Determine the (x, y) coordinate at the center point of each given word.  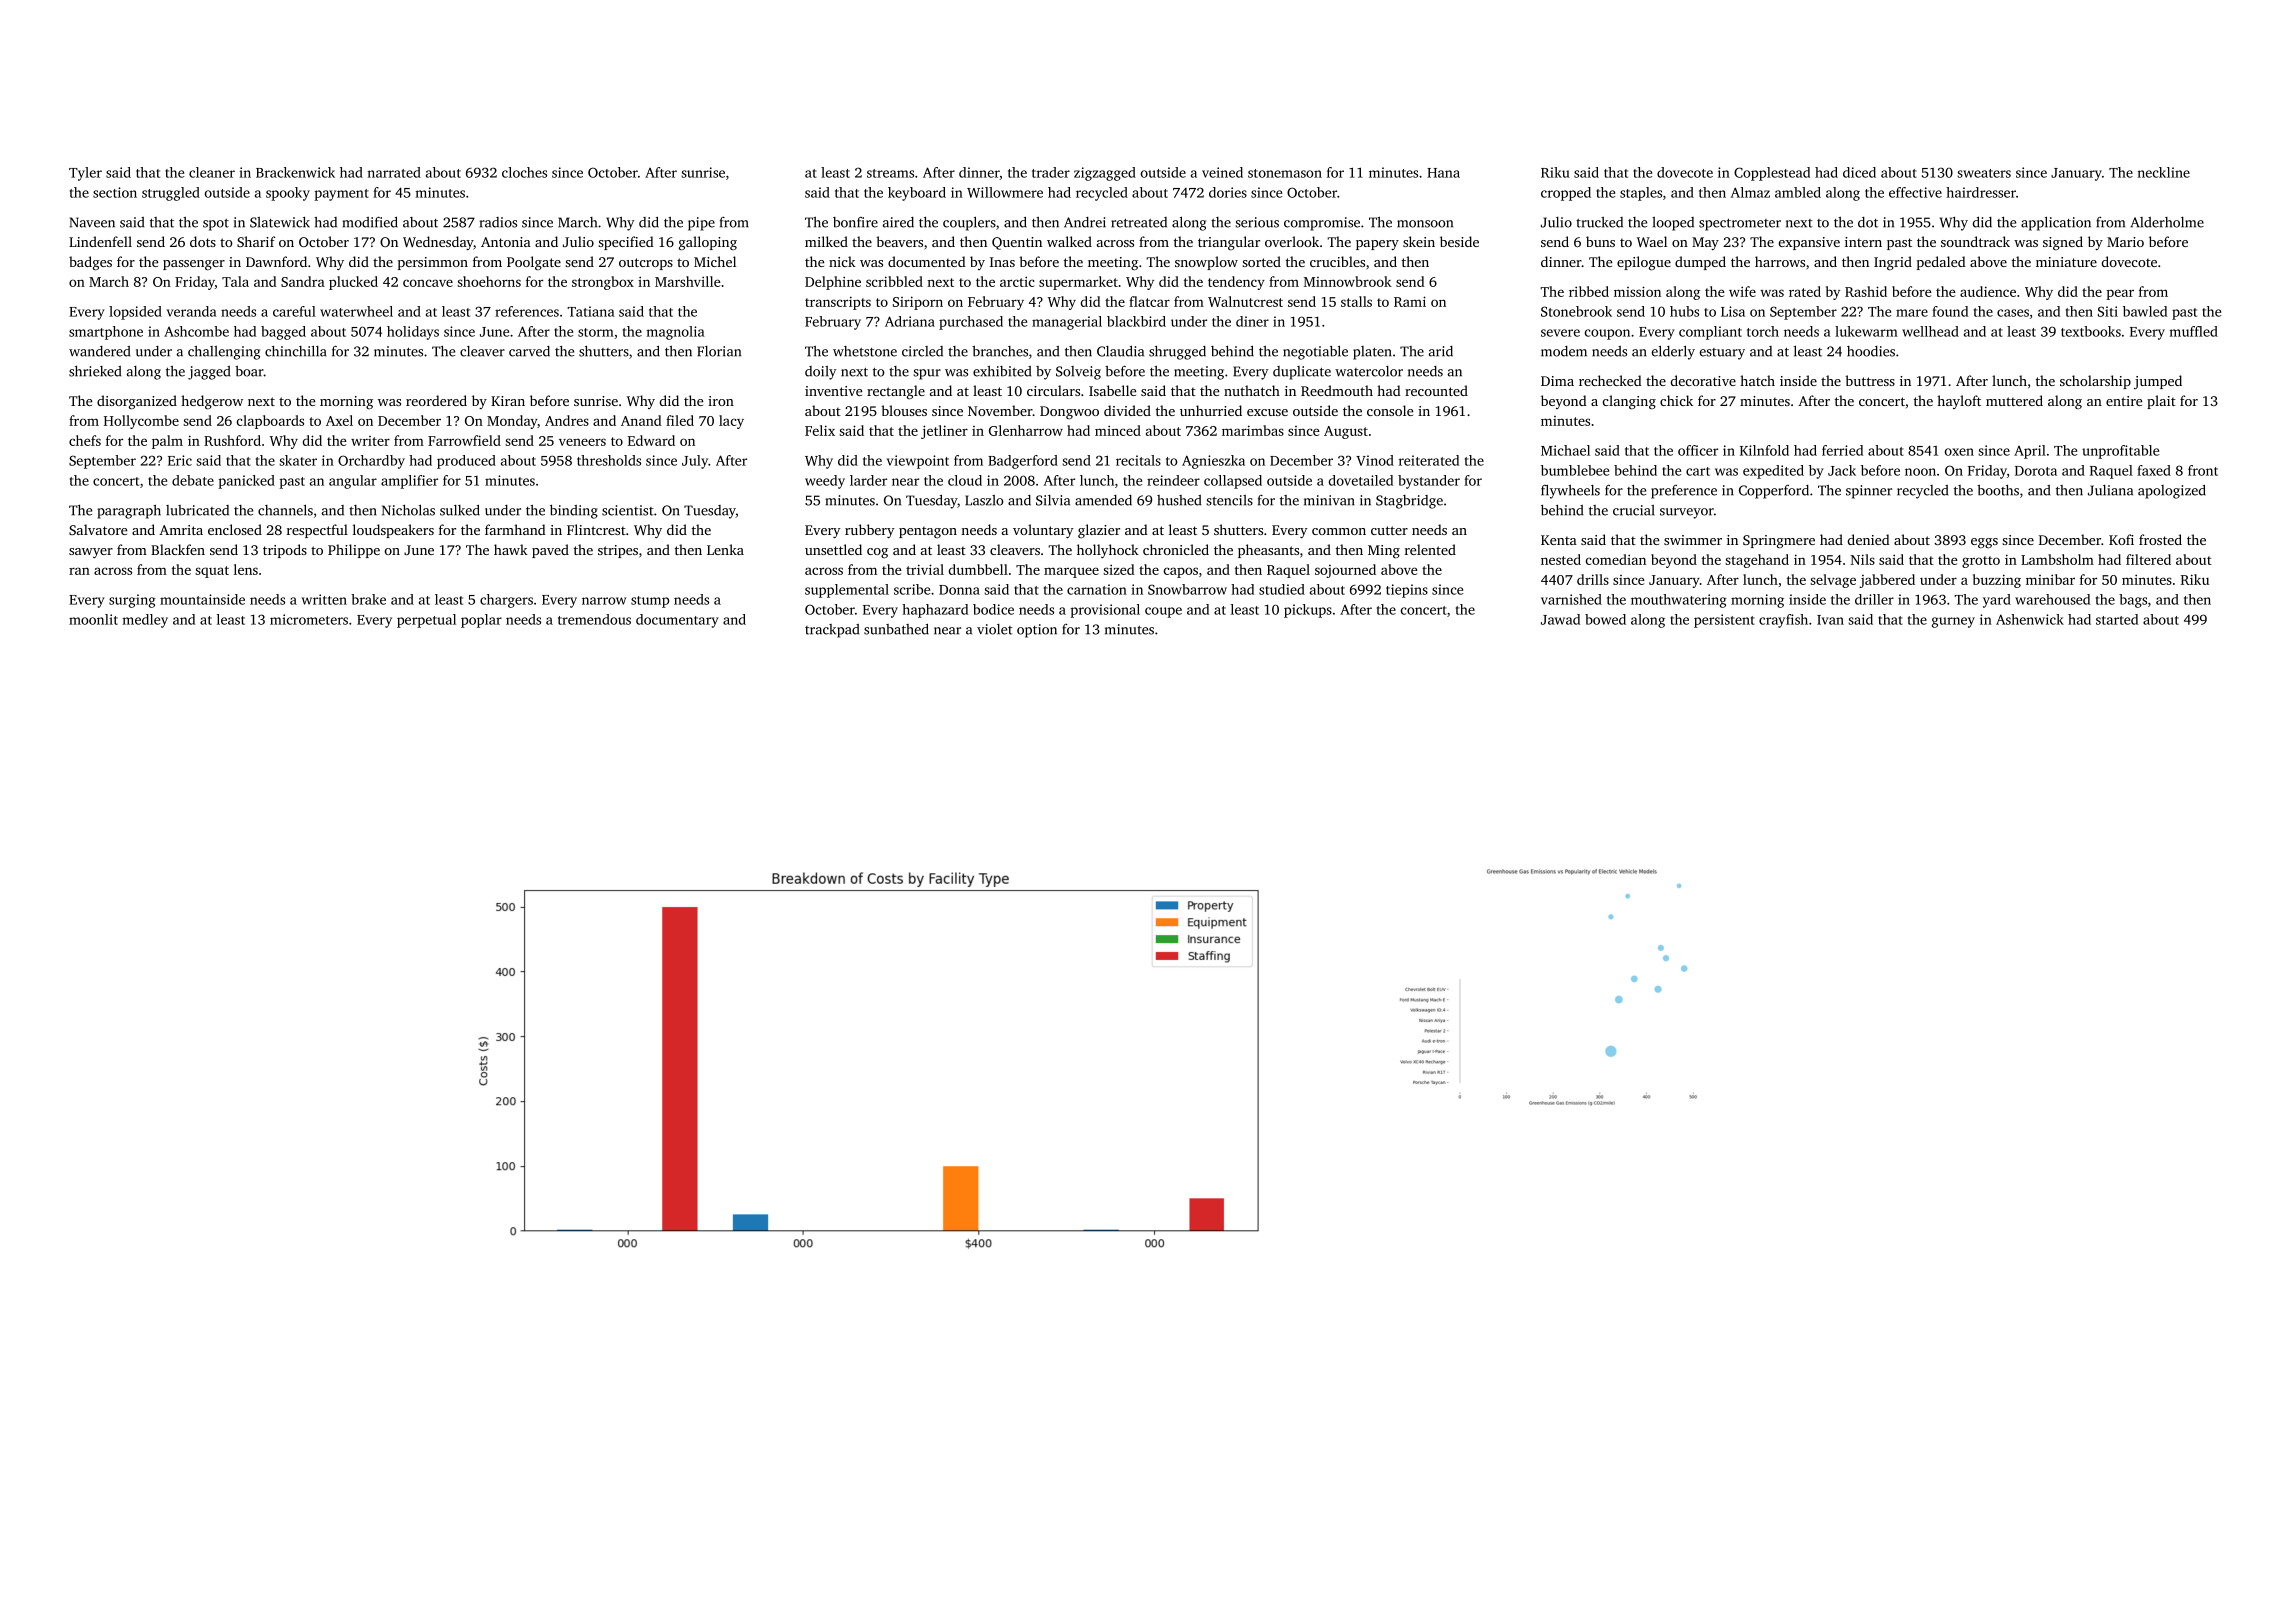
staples (1641, 194)
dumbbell (978, 569)
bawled (2145, 311)
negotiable (1315, 353)
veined (1222, 172)
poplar (481, 621)
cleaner (212, 172)
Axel (339, 420)
